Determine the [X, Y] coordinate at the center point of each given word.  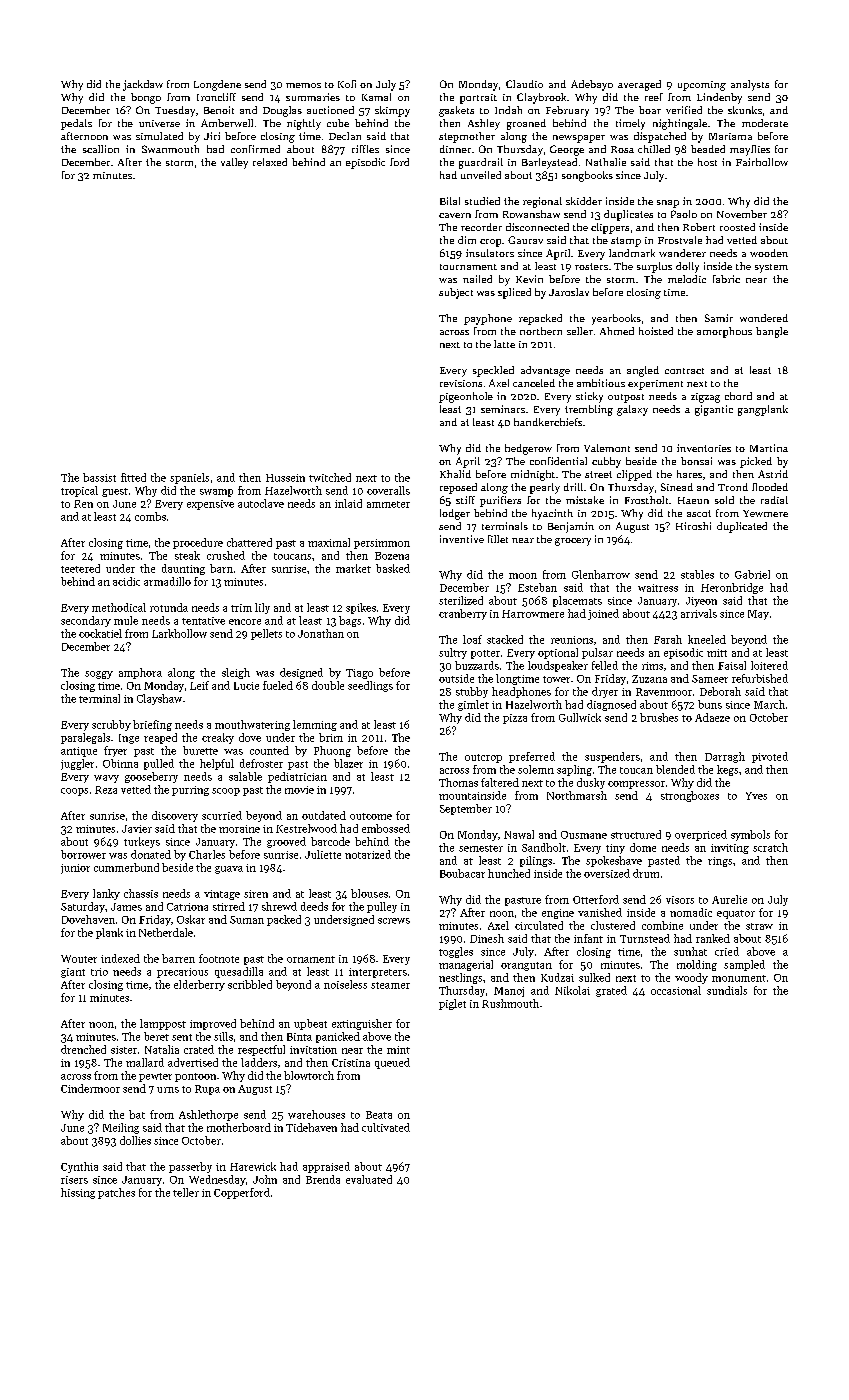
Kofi [347, 84]
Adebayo [592, 85]
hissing [78, 1193]
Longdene [217, 85]
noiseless [345, 984]
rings [720, 862]
